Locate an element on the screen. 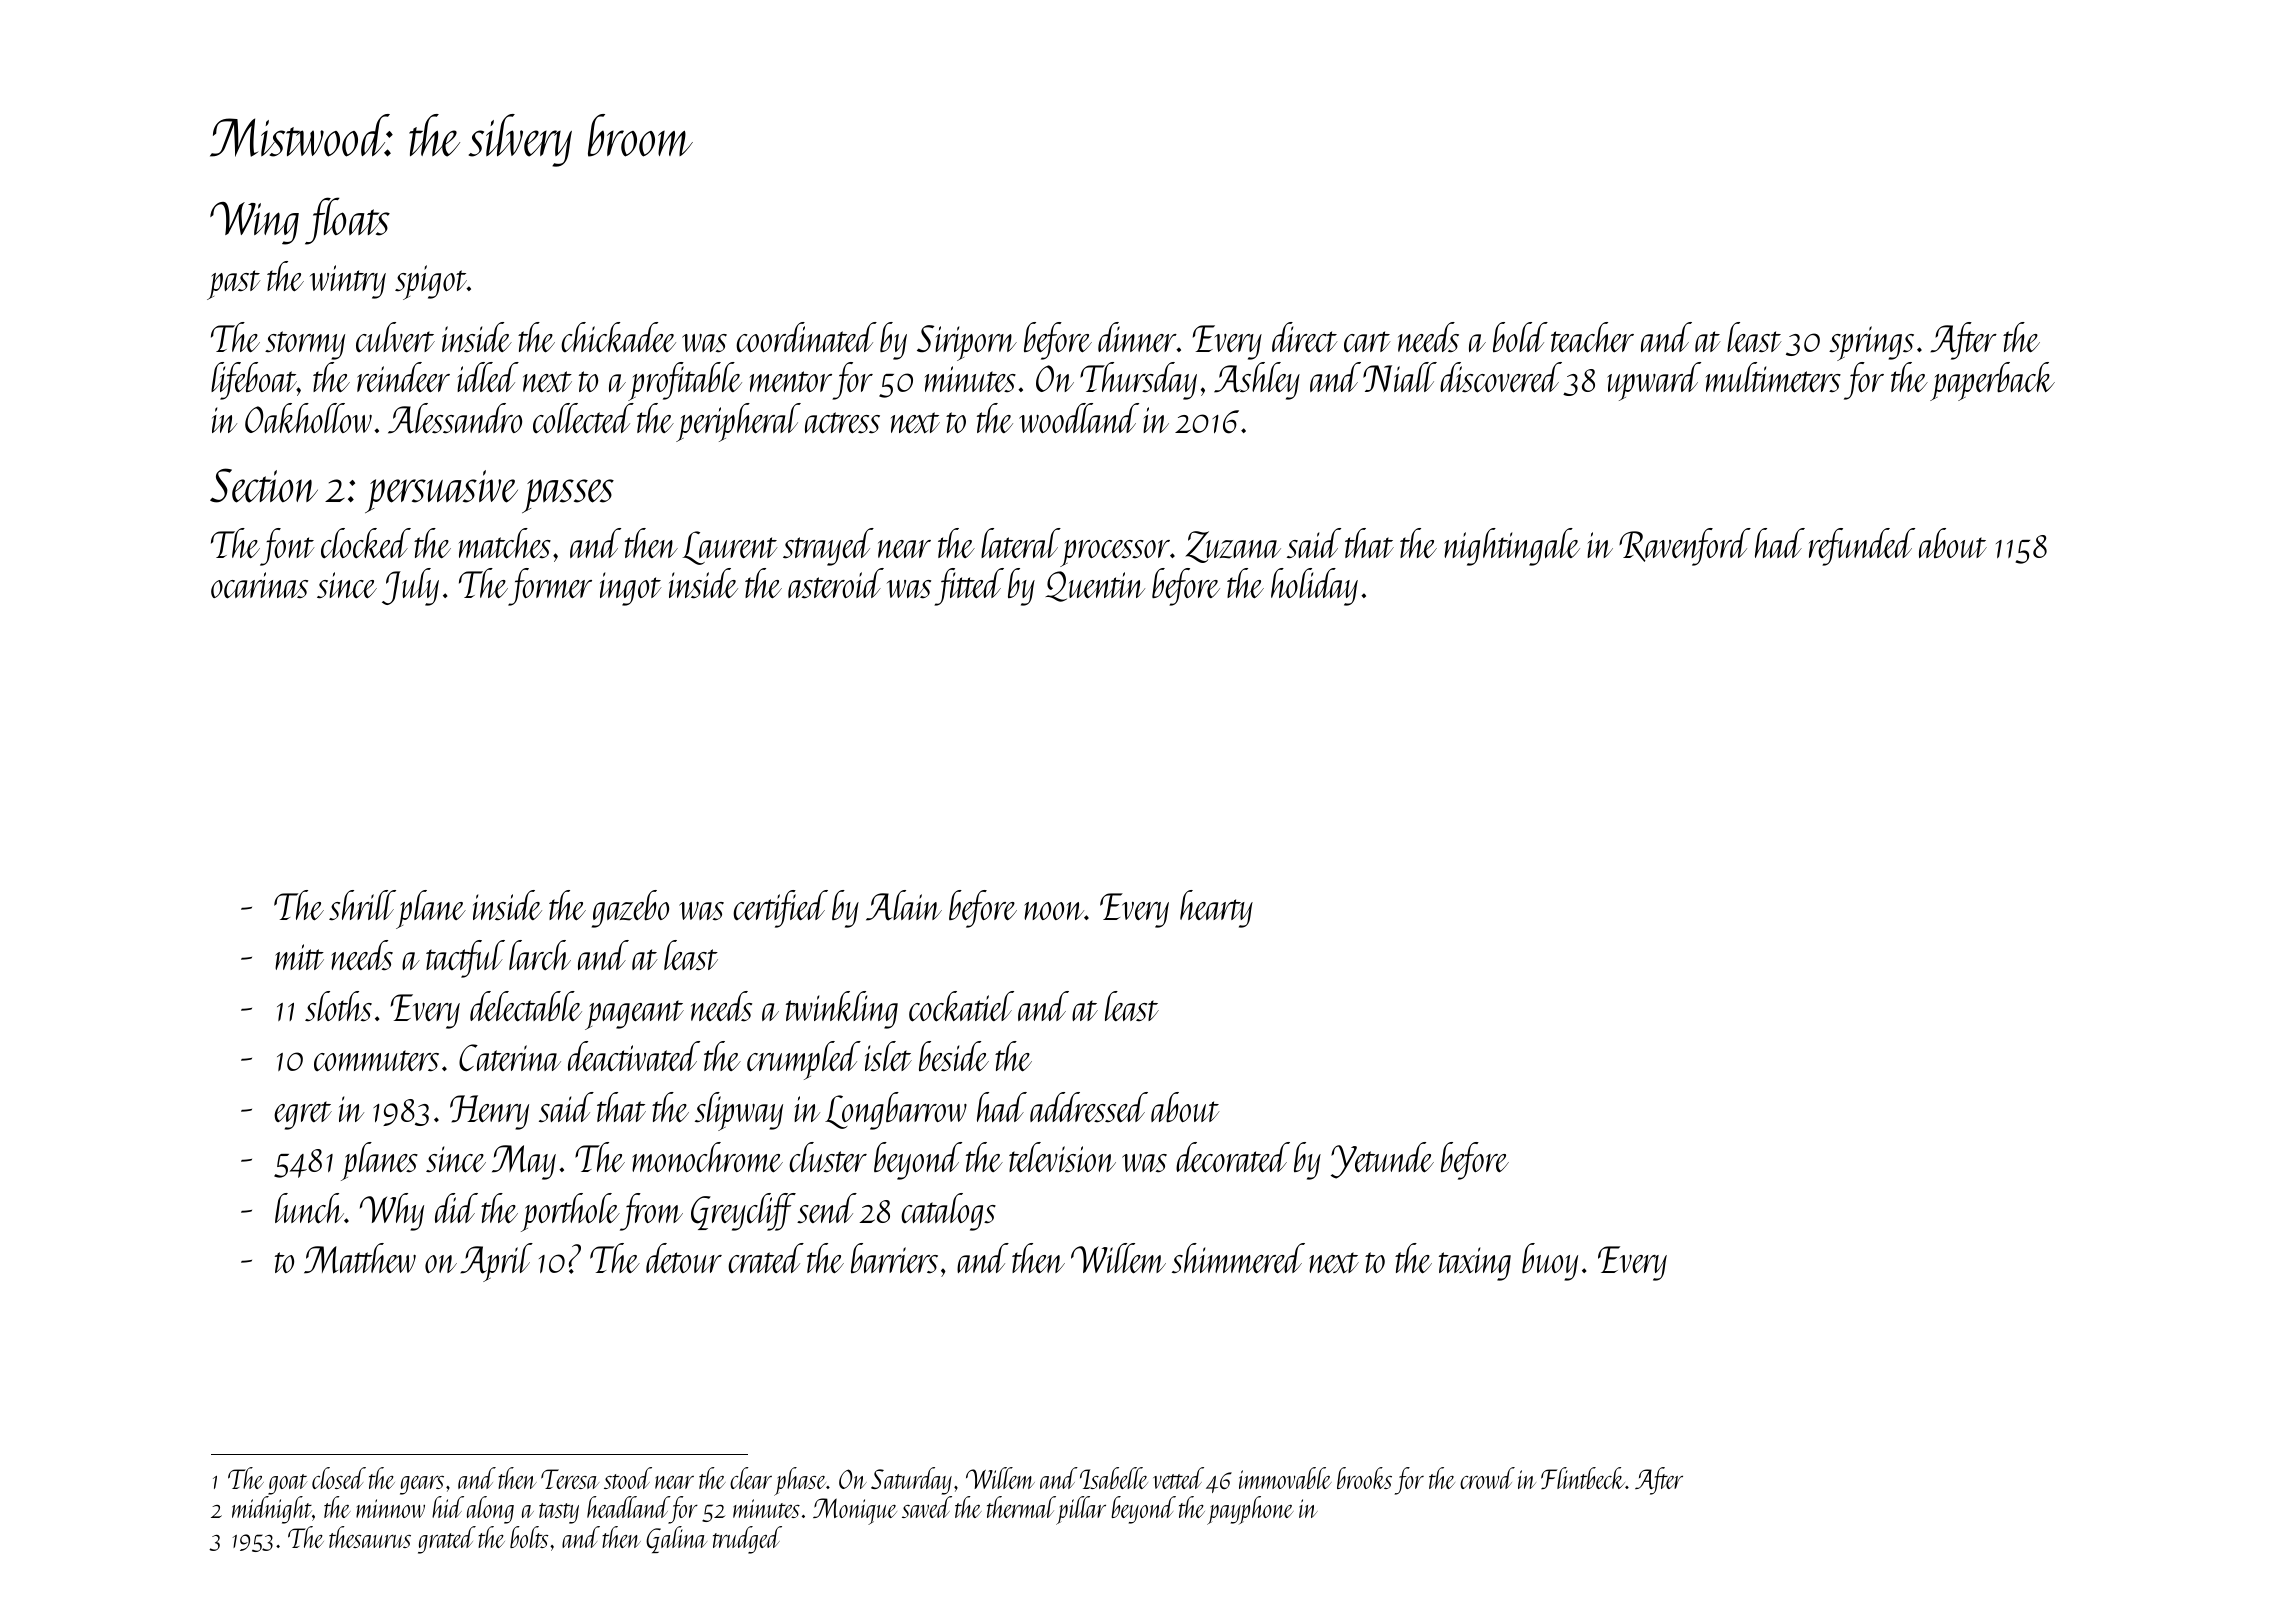 This screenshot has width=2292, height=1620. springs is located at coordinates (1871, 343).
